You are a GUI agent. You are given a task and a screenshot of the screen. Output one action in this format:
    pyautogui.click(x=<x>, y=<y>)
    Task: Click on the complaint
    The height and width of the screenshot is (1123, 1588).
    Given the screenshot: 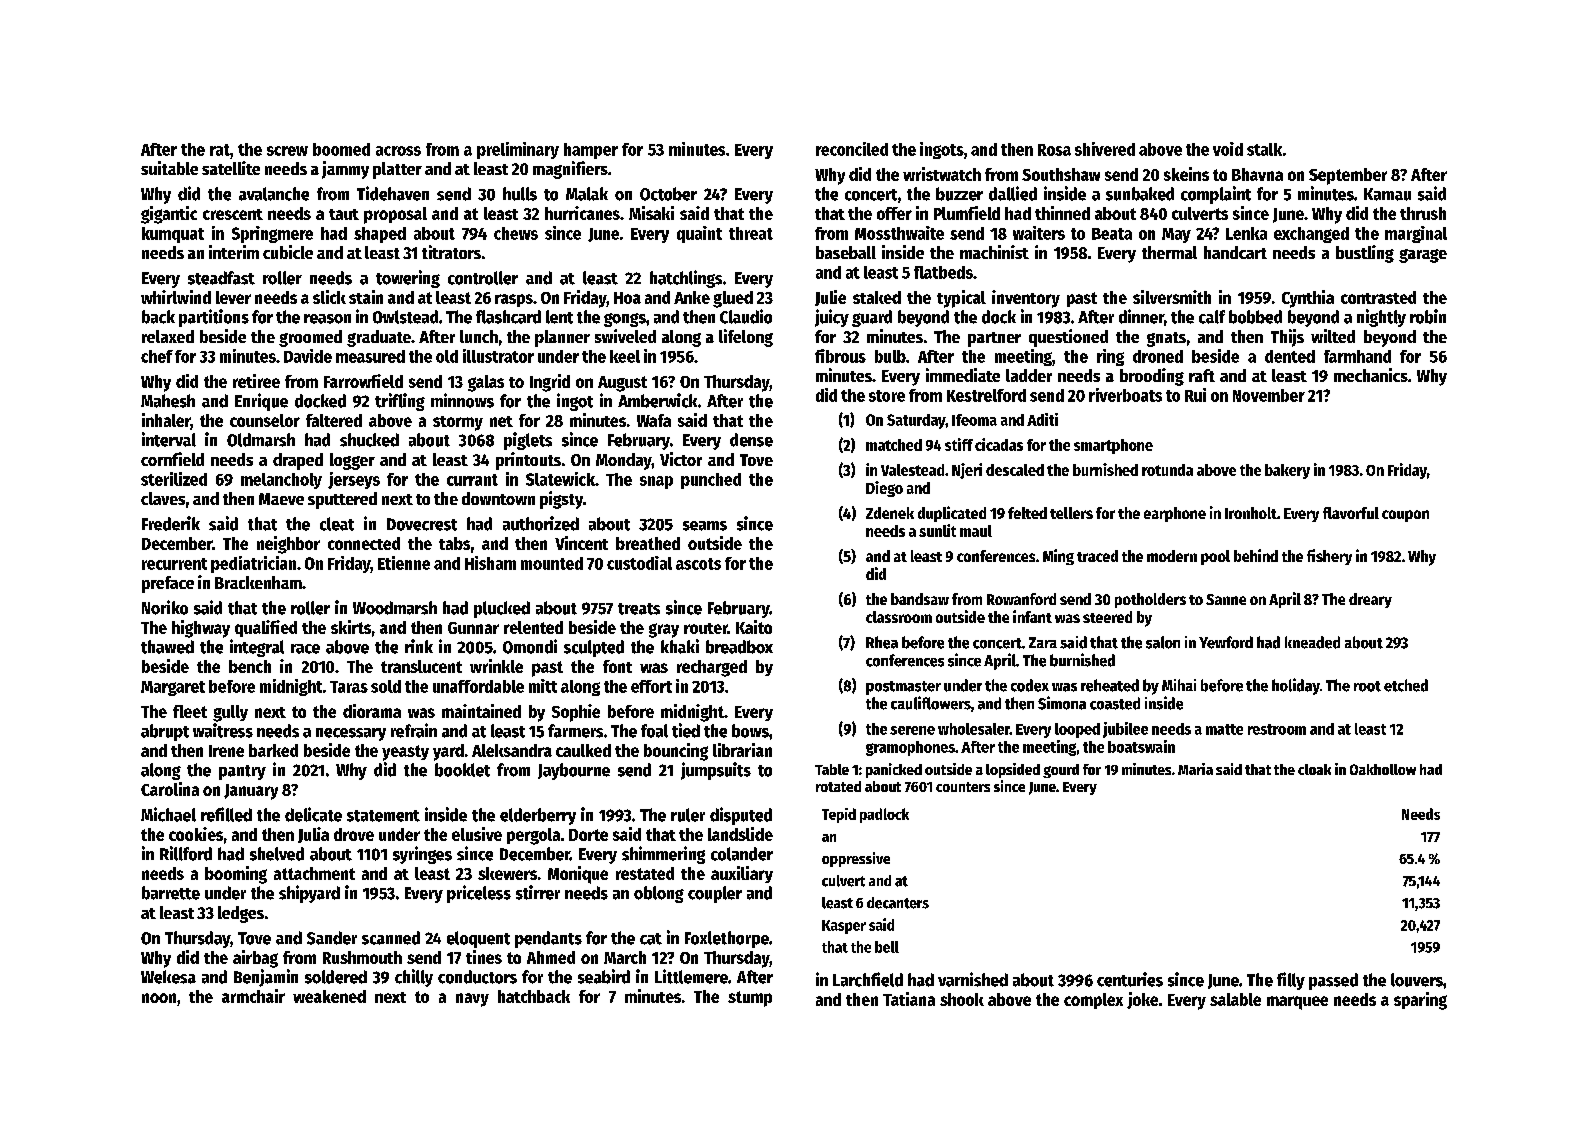 What is the action you would take?
    pyautogui.click(x=1216, y=195)
